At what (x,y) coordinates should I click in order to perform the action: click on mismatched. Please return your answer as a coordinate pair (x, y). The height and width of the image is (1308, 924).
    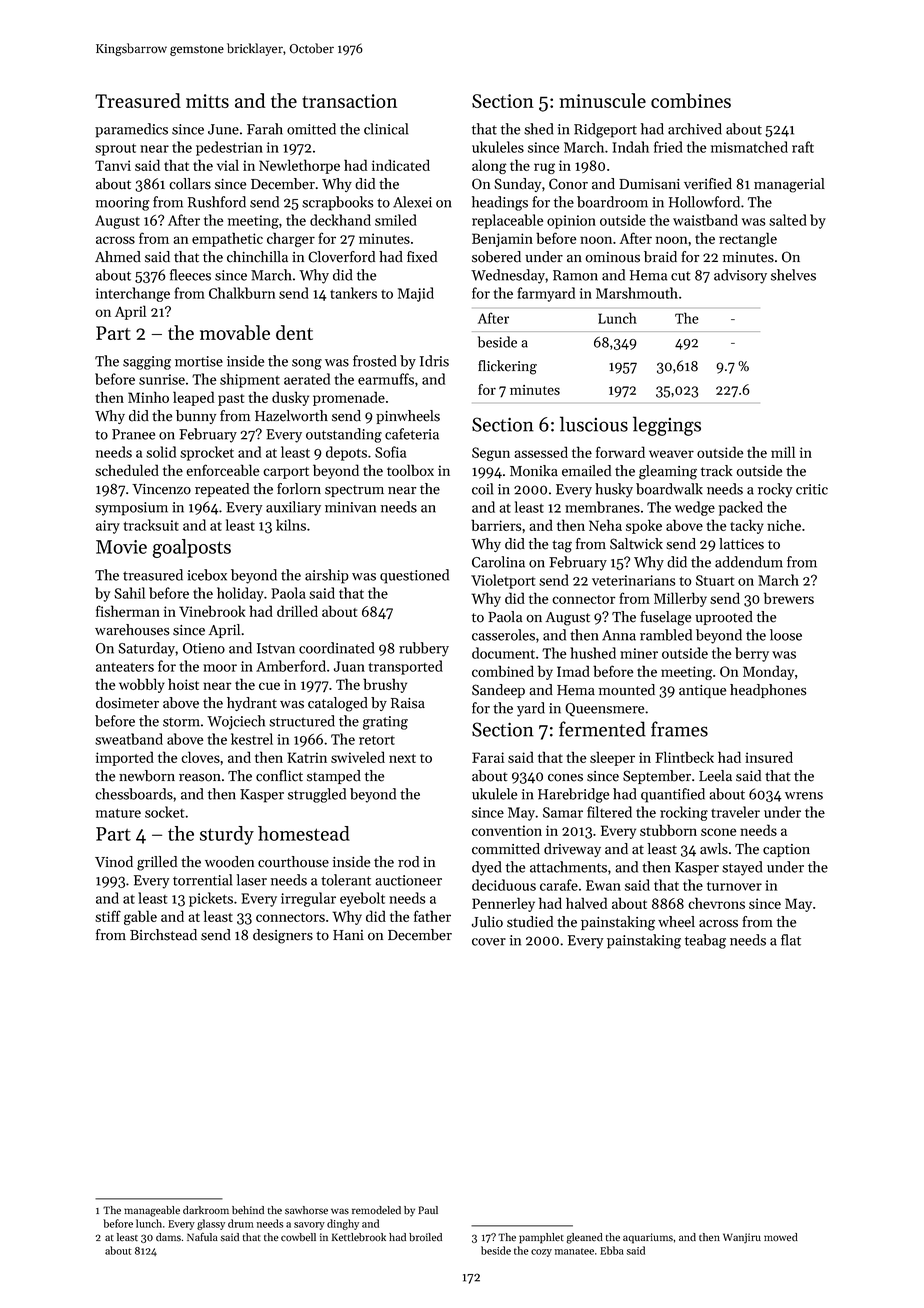
    Looking at the image, I should click on (749, 147).
